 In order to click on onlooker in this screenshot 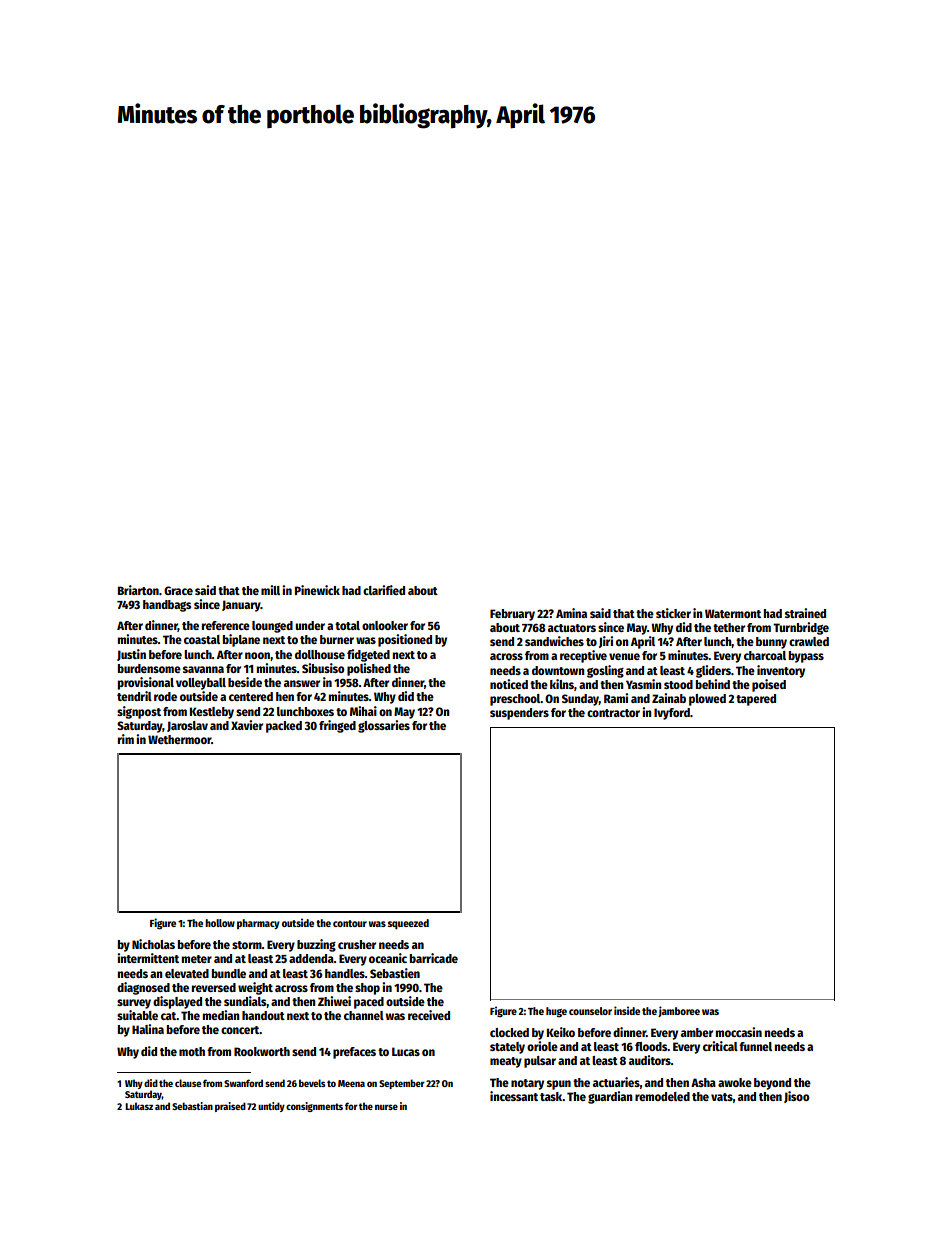, I will do `click(385, 625)`.
